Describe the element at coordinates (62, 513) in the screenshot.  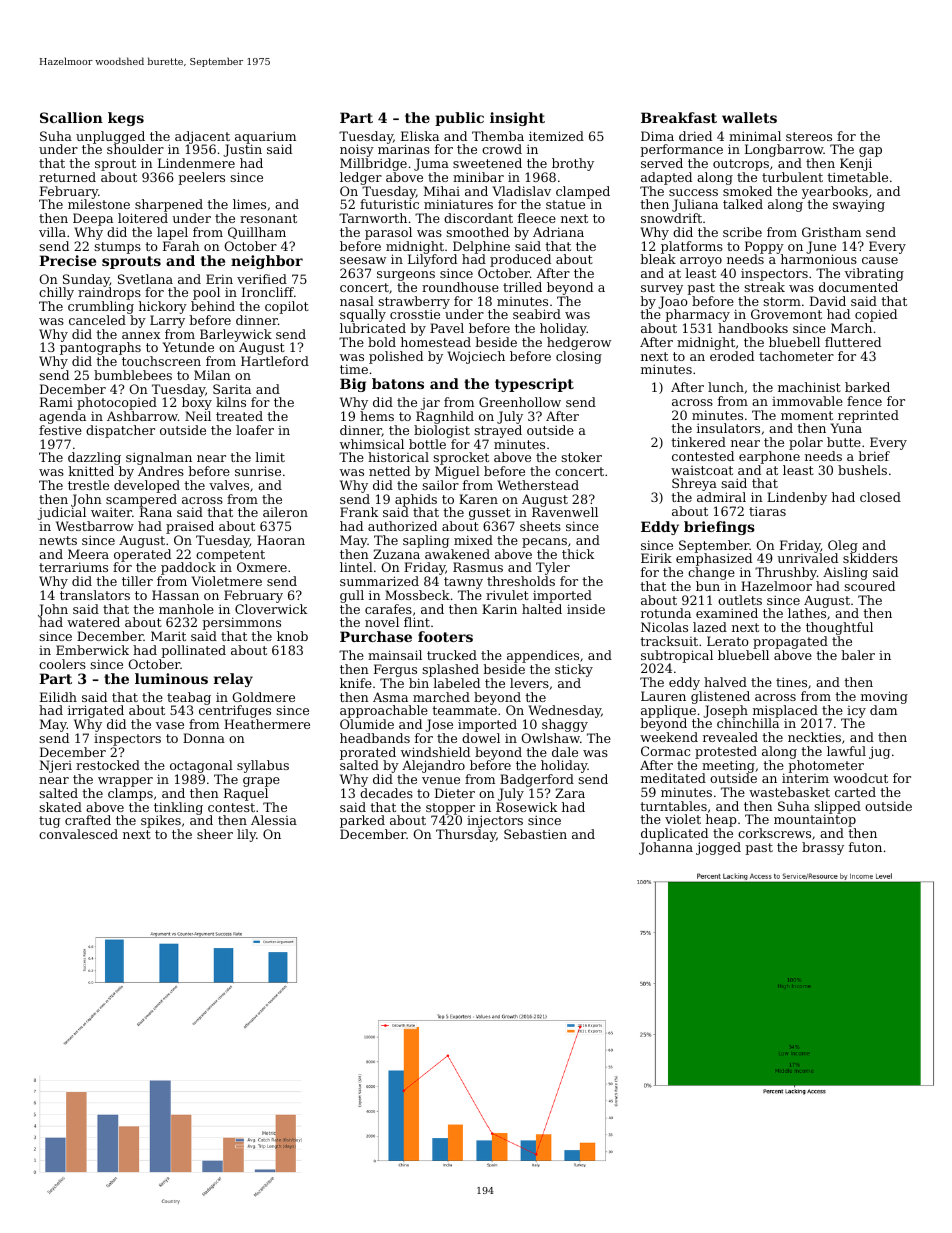
I see `judicial` at that location.
